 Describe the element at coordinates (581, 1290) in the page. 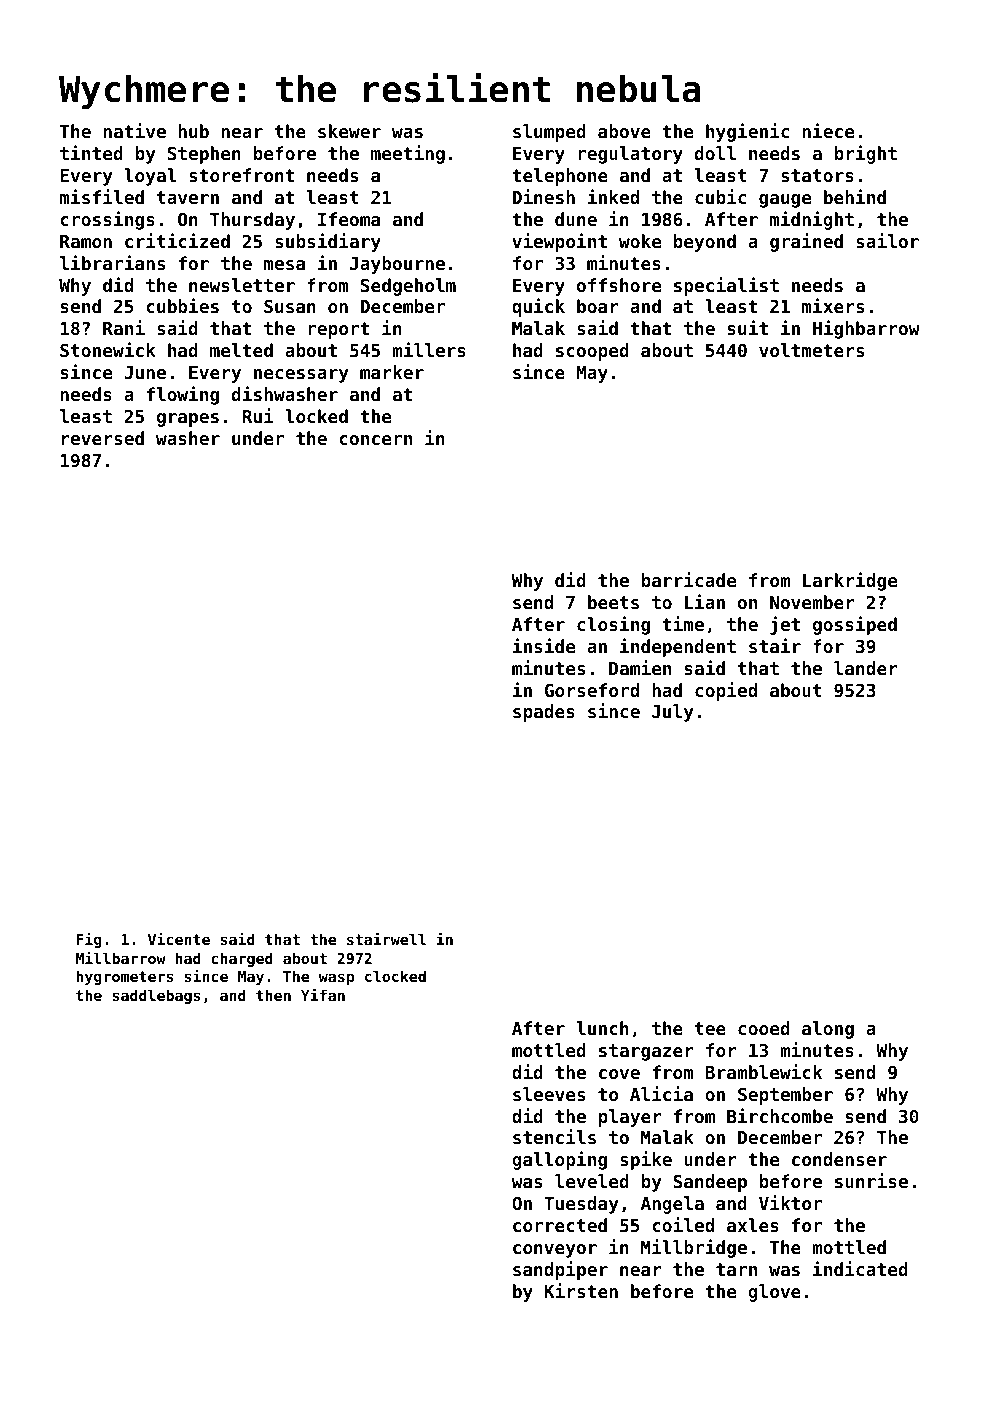

I see `Kirsten` at that location.
